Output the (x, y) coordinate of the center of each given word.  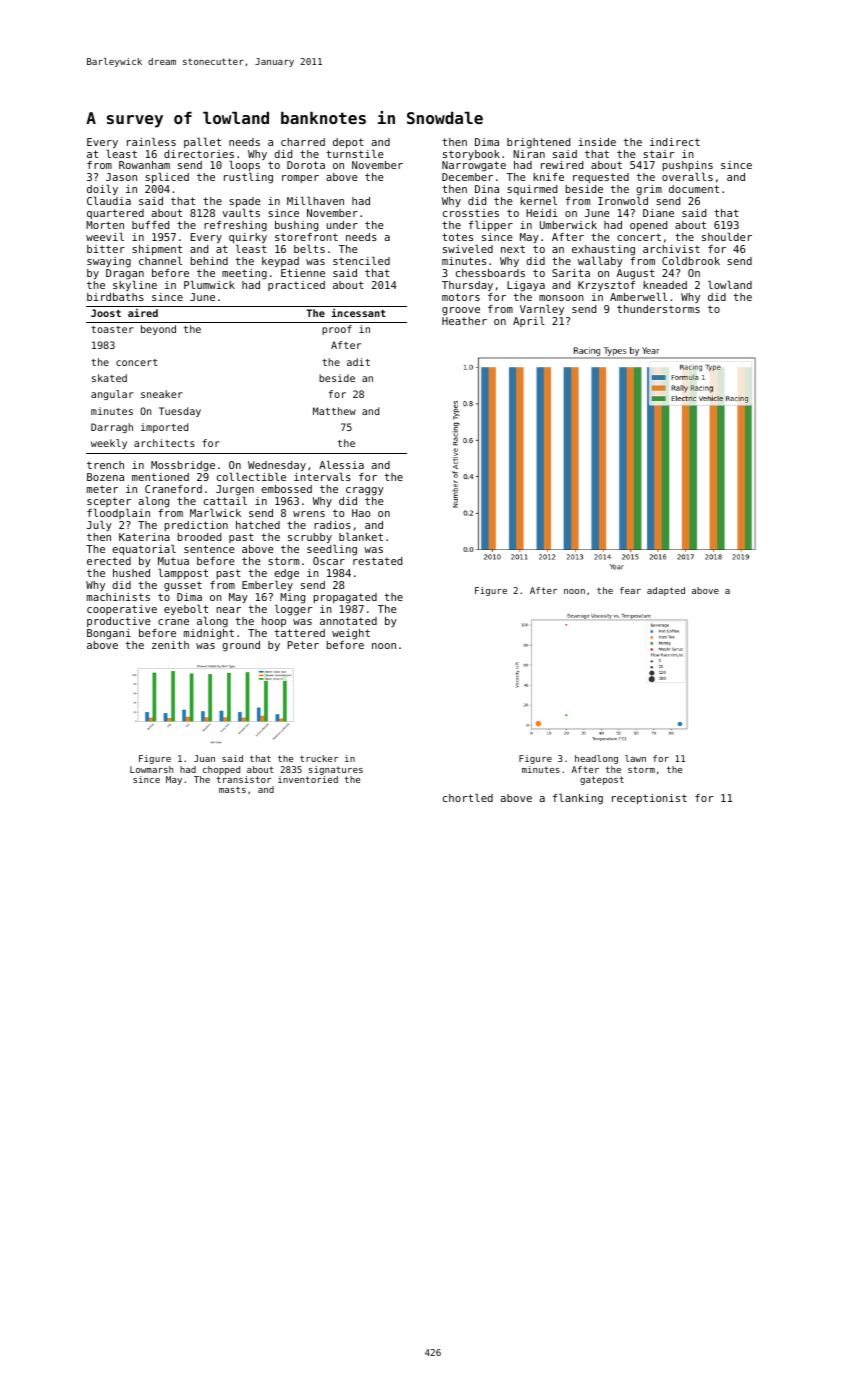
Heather (464, 321)
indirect (675, 142)
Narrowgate (474, 166)
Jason (121, 177)
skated (109, 378)
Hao (361, 513)
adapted (666, 591)
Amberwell (638, 297)
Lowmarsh (152, 769)
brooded (199, 537)
